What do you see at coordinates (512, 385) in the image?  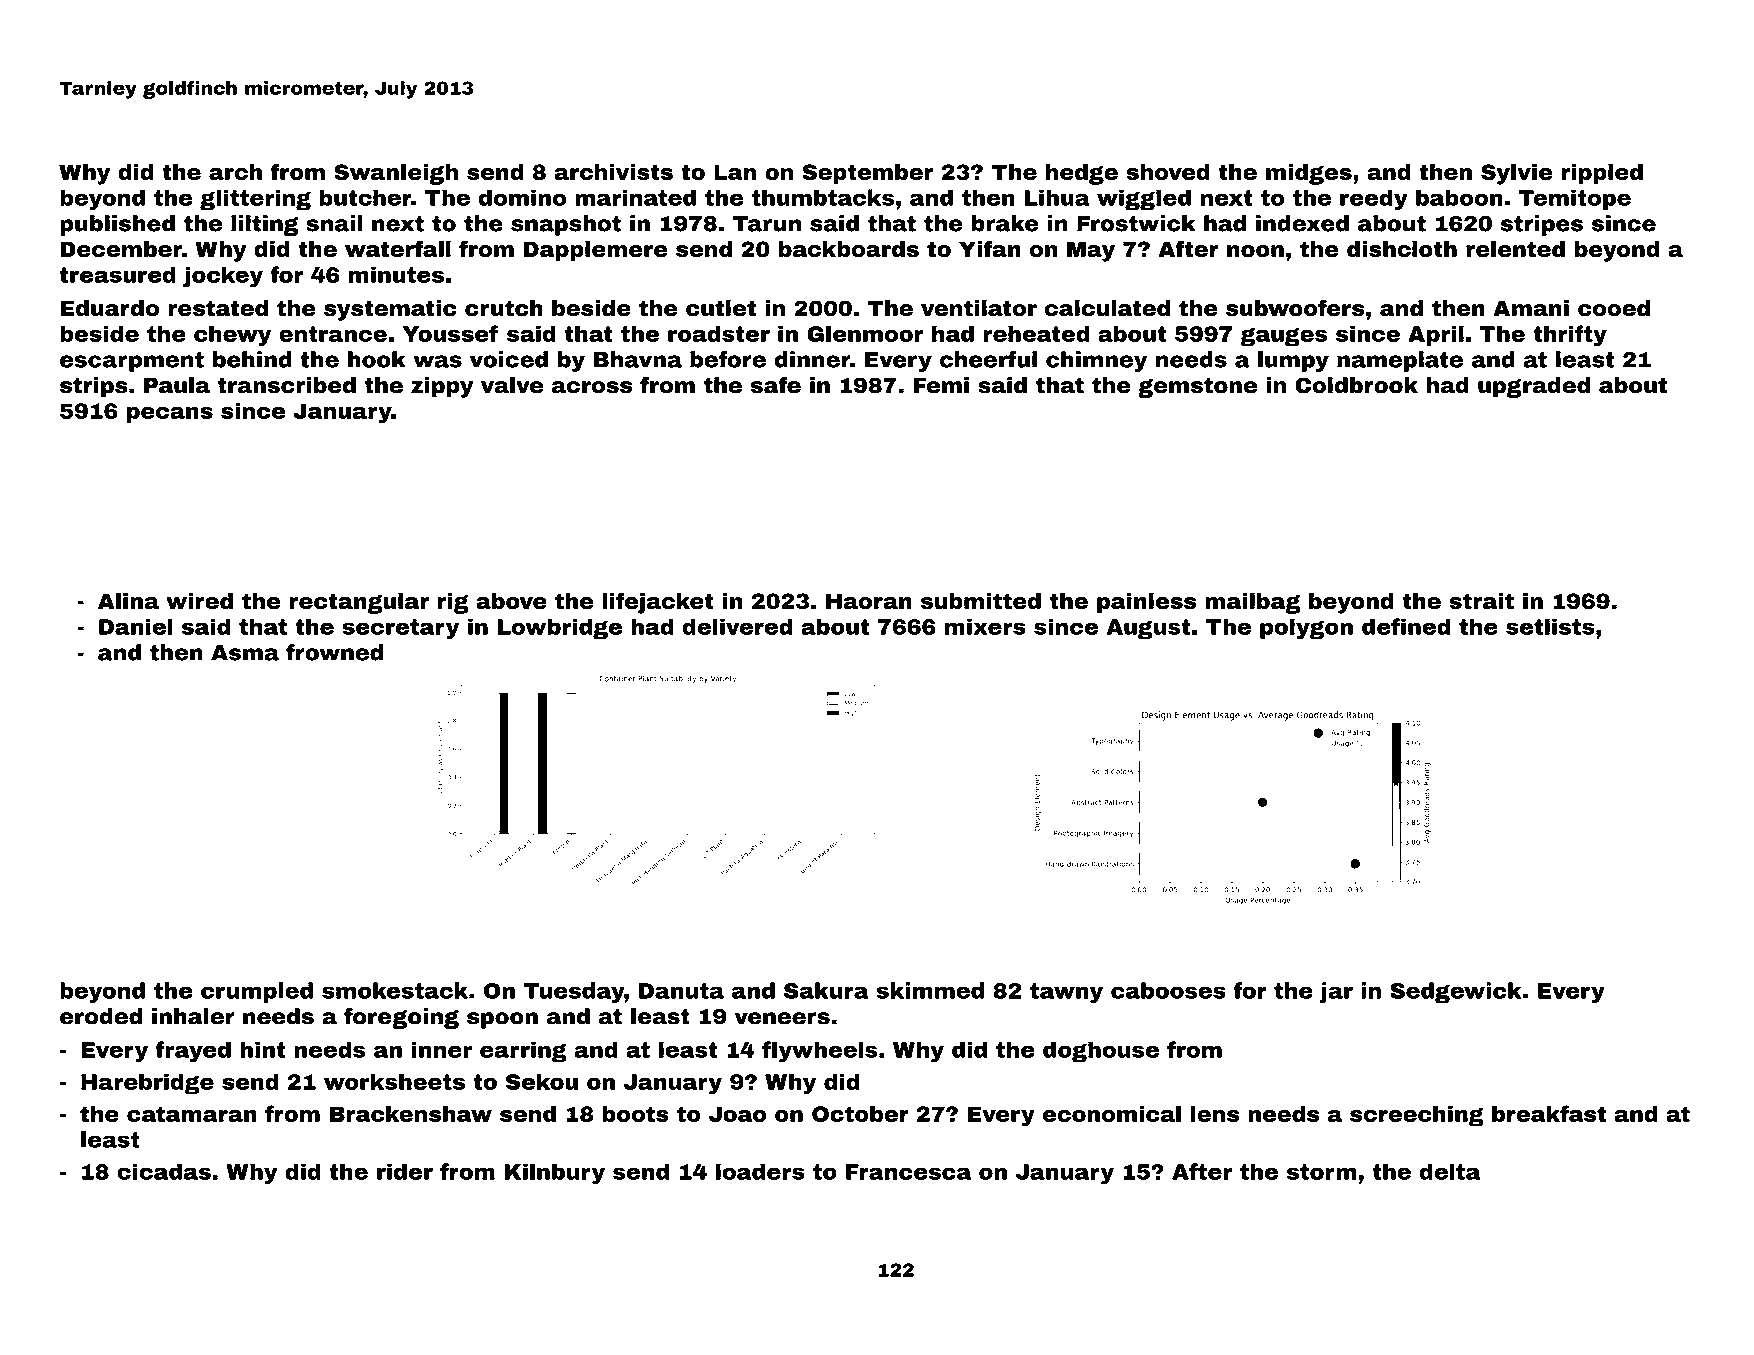 I see `valve` at bounding box center [512, 385].
